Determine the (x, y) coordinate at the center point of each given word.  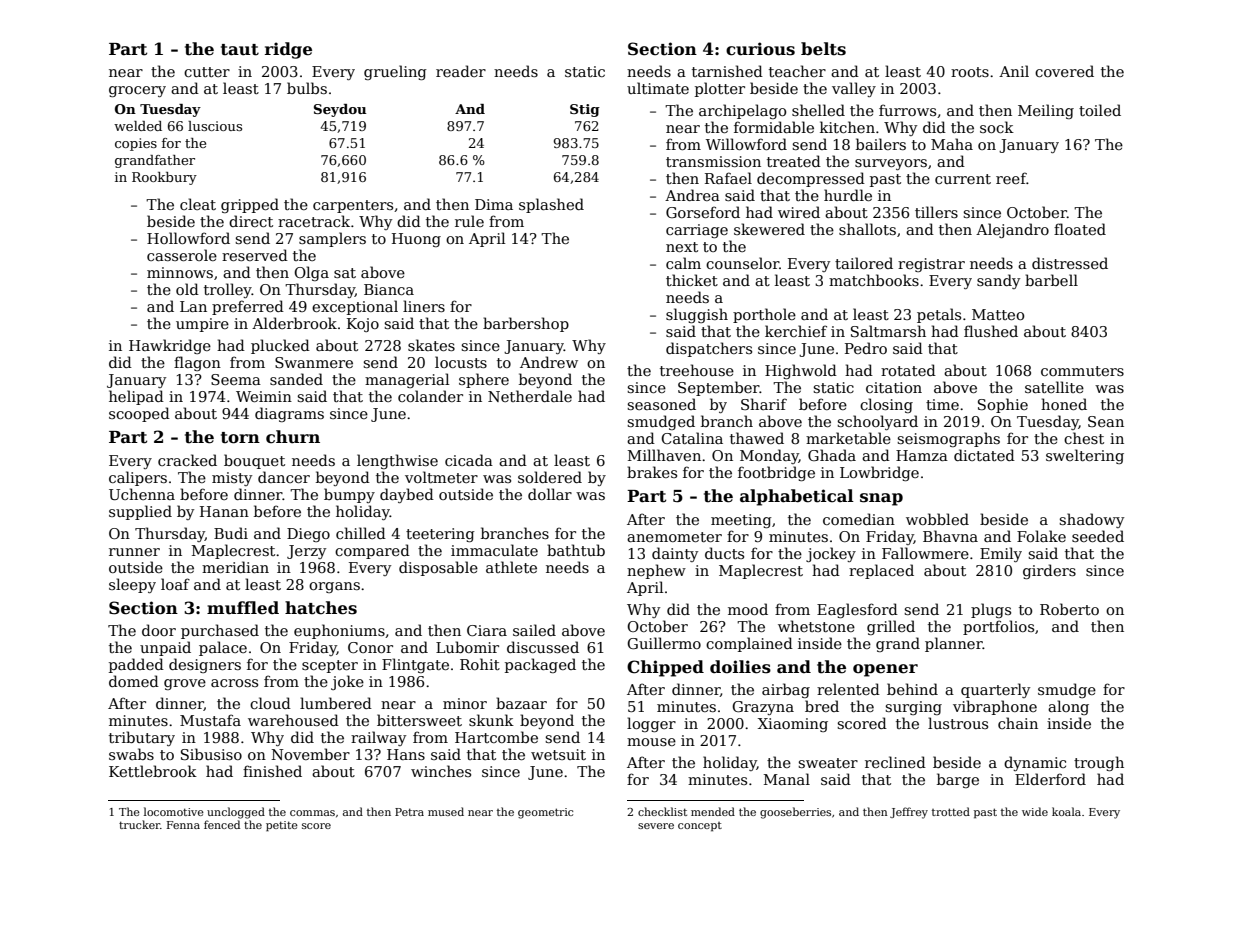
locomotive (174, 811)
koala (1066, 811)
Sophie (1003, 405)
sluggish (697, 315)
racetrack (314, 221)
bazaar (521, 703)
